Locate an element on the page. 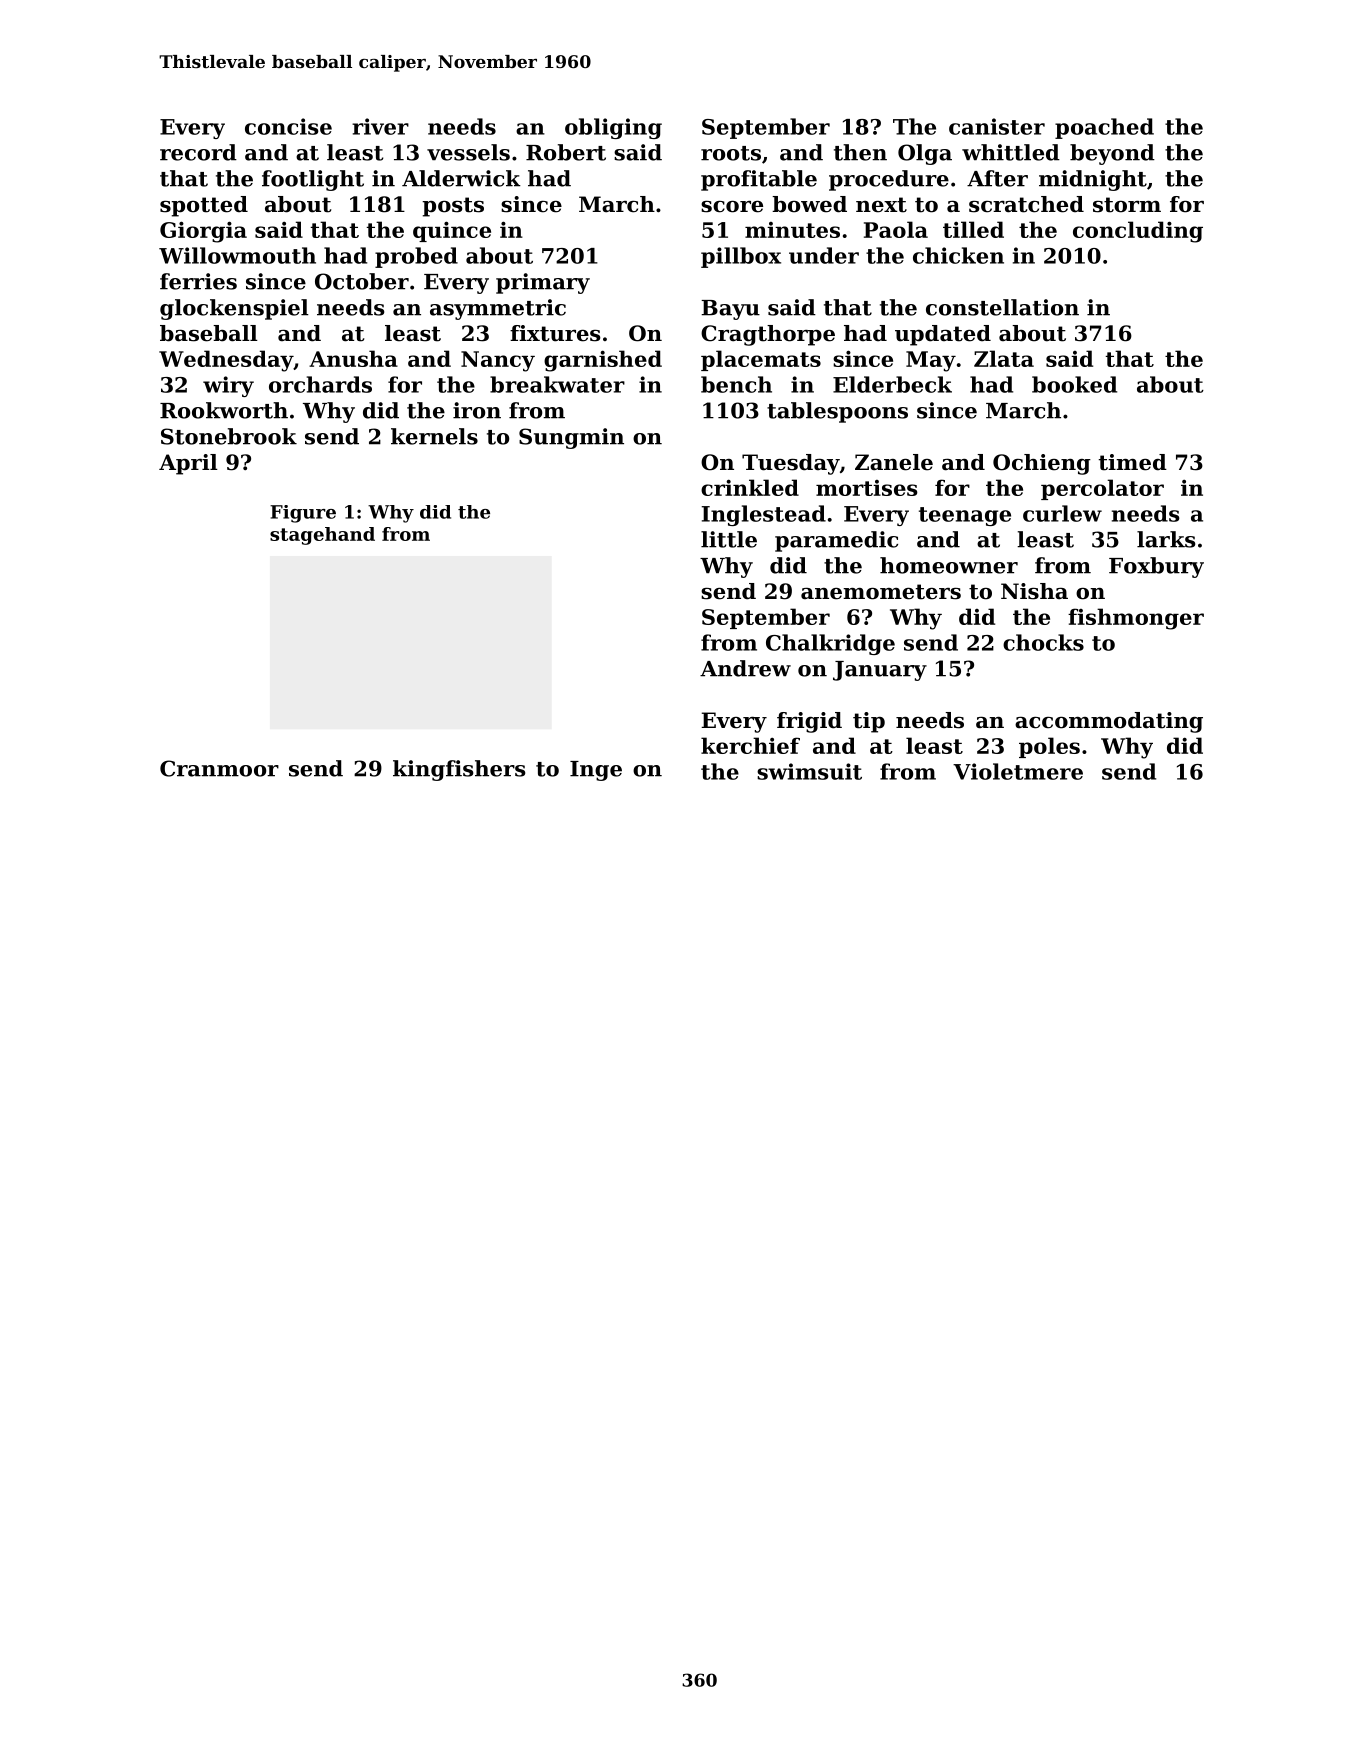  obliging is located at coordinates (613, 128).
